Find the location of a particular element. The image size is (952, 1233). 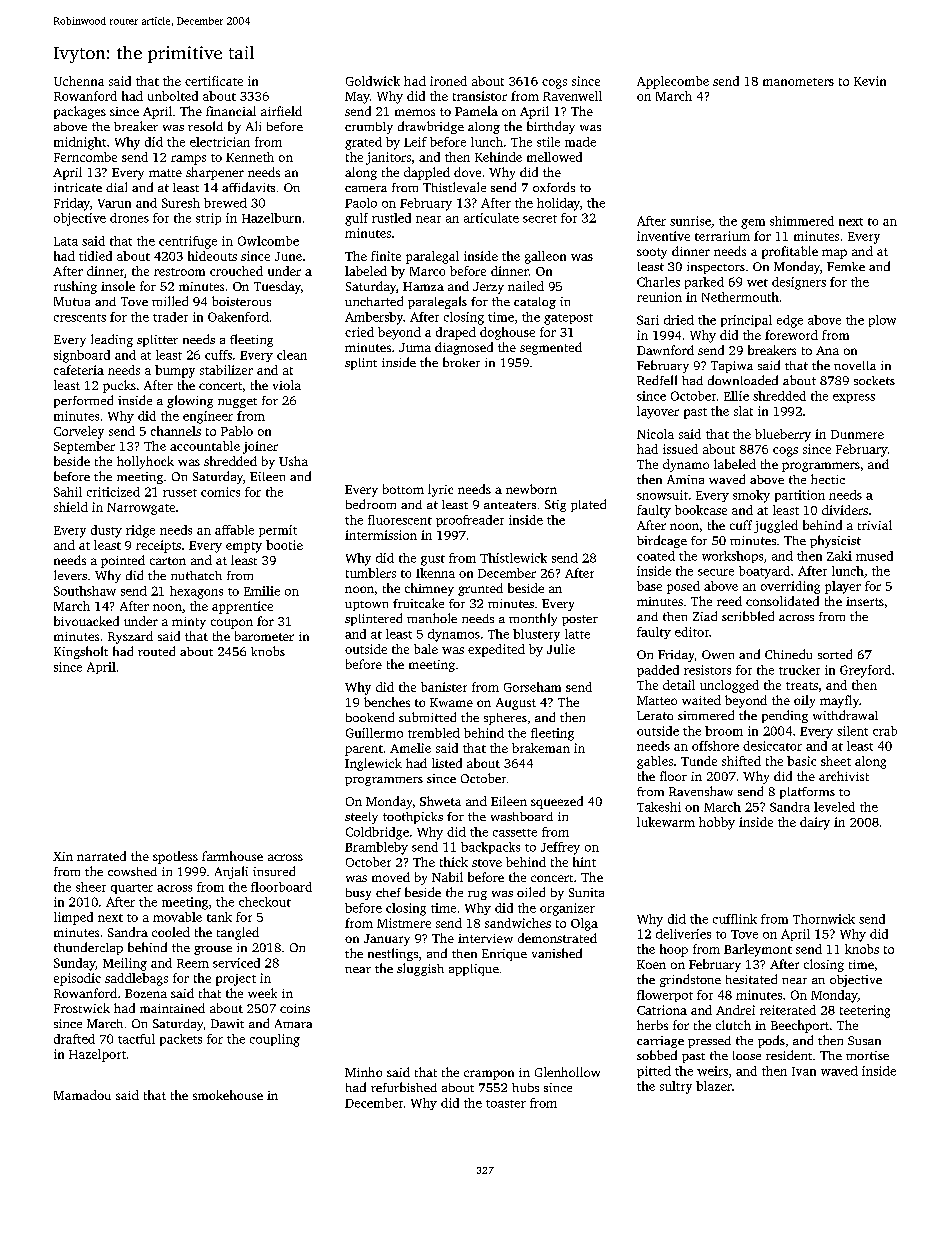

made is located at coordinates (580, 142).
